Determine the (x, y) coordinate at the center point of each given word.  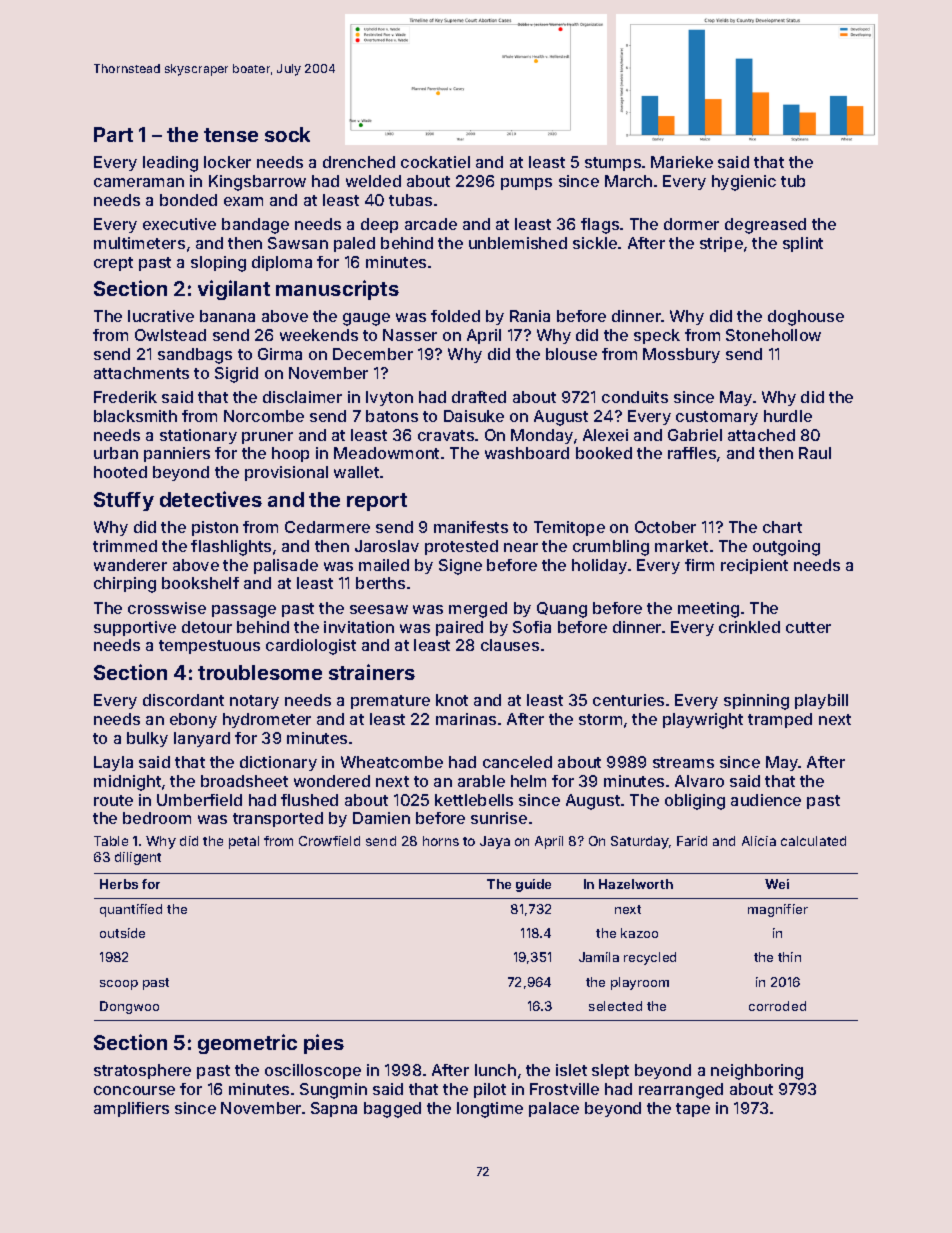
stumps (613, 164)
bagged (392, 1110)
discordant (183, 700)
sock (287, 134)
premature (390, 702)
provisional (286, 473)
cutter (808, 627)
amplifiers (131, 1109)
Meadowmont (386, 453)
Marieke (682, 162)
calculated (813, 841)
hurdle (788, 416)
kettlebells (474, 800)
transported (278, 819)
